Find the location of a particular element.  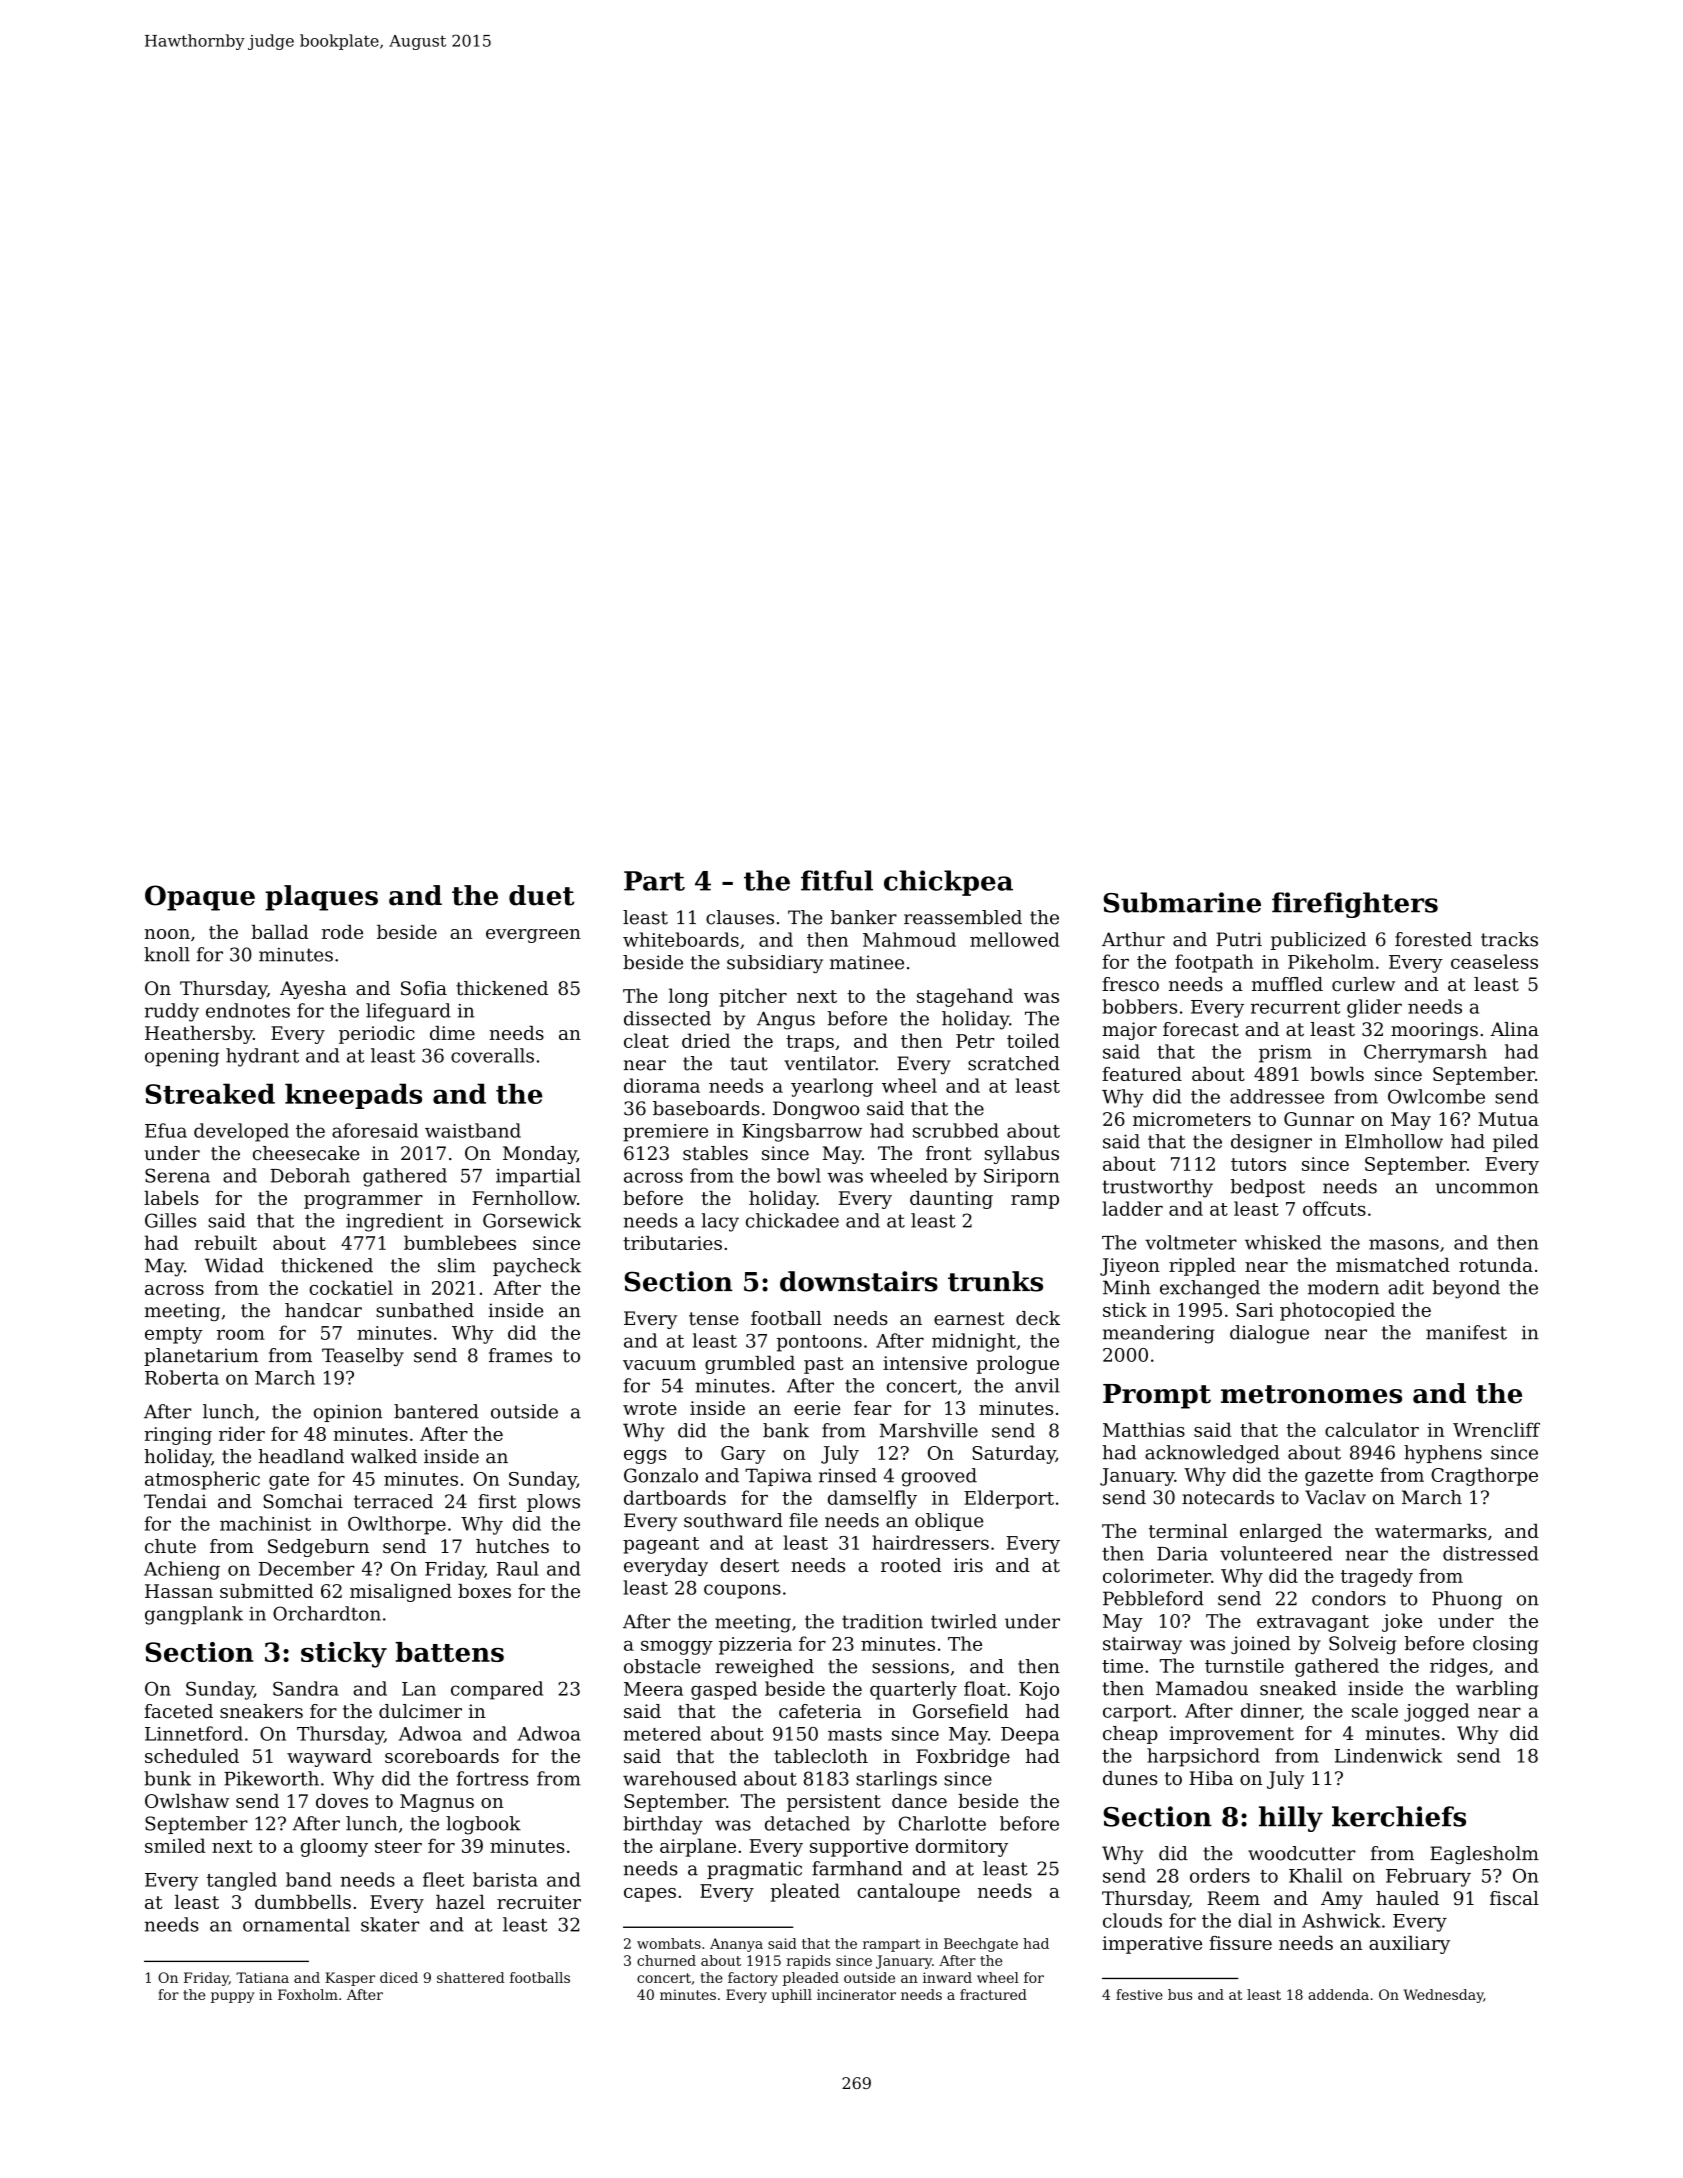

battens is located at coordinates (449, 1652).
